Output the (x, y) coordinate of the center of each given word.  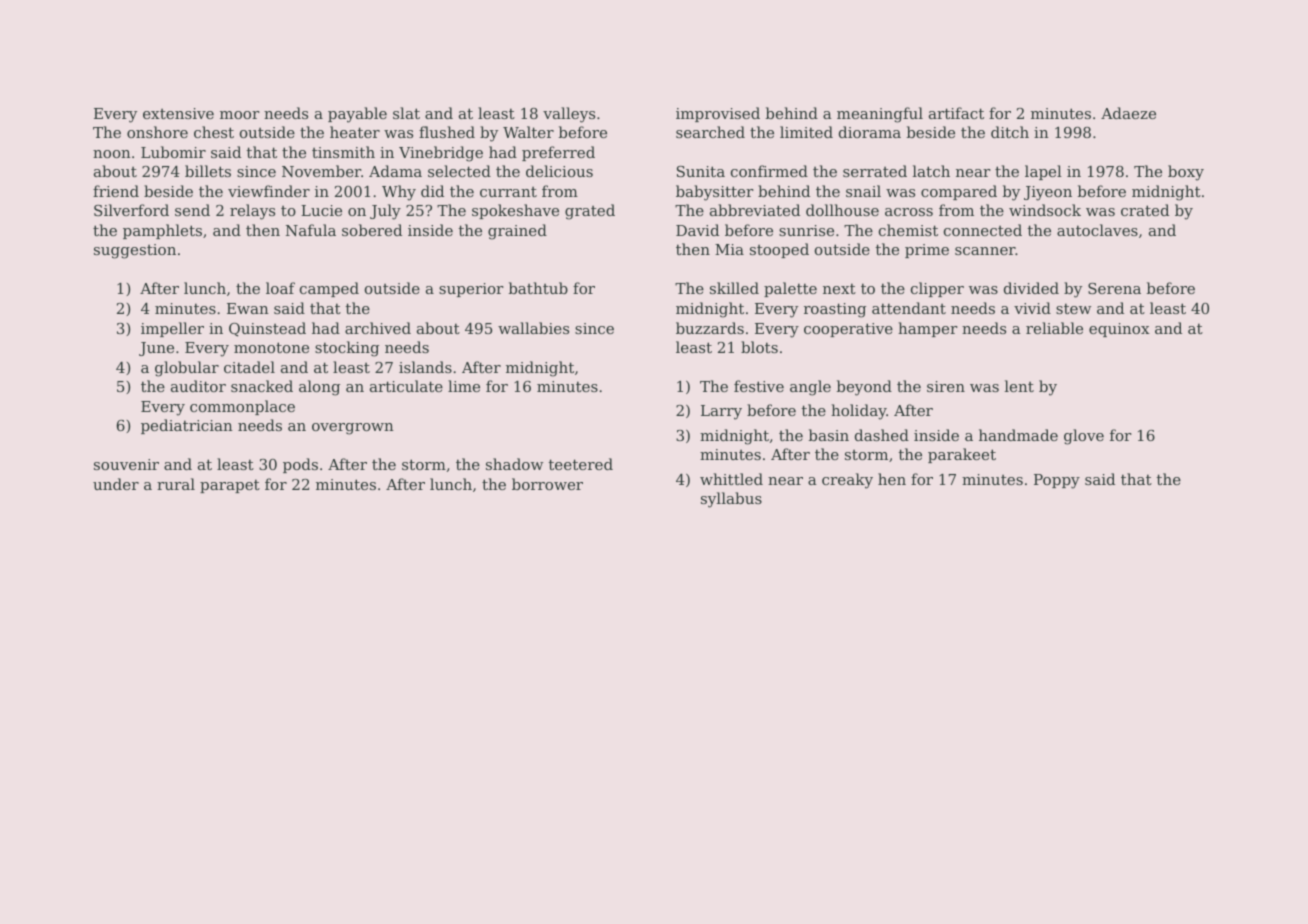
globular (187, 369)
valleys (569, 115)
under (116, 484)
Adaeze (1128, 113)
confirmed (769, 171)
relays (252, 212)
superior (471, 290)
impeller (172, 329)
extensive (178, 113)
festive (759, 386)
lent (1019, 386)
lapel (1043, 172)
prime (927, 251)
